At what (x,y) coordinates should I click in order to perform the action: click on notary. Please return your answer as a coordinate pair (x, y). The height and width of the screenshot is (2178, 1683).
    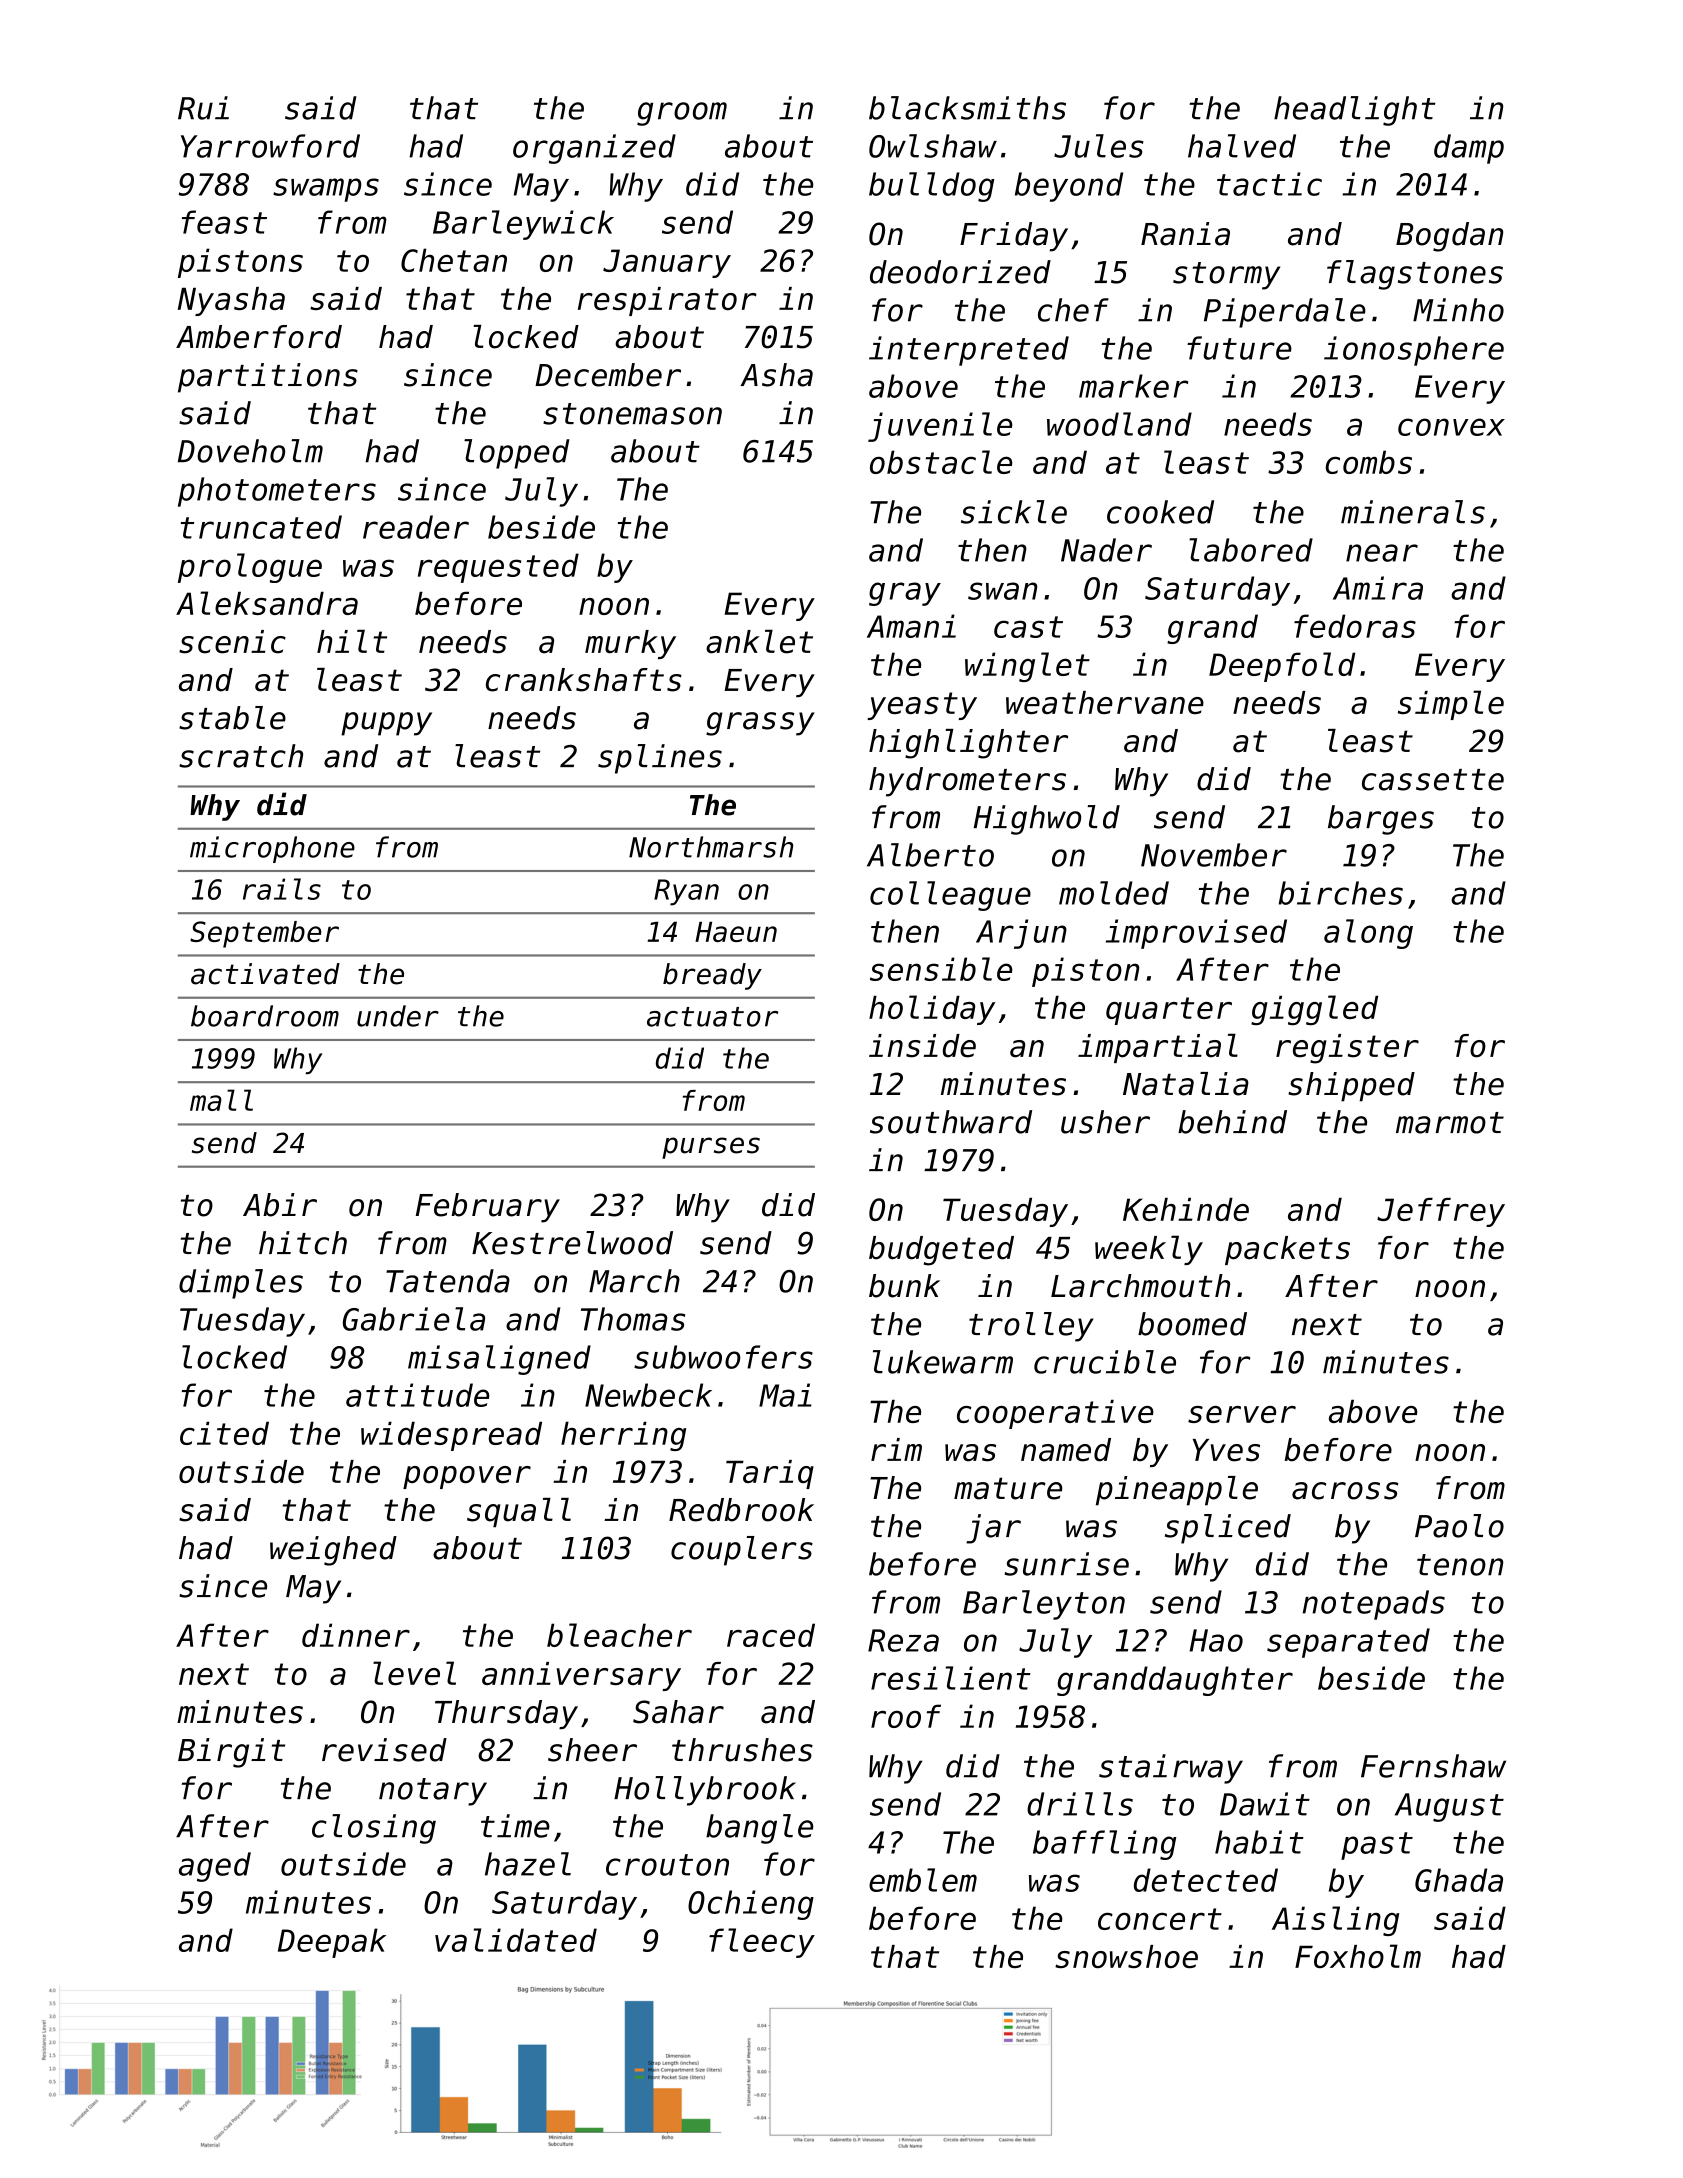
    Looking at the image, I should click on (433, 1792).
